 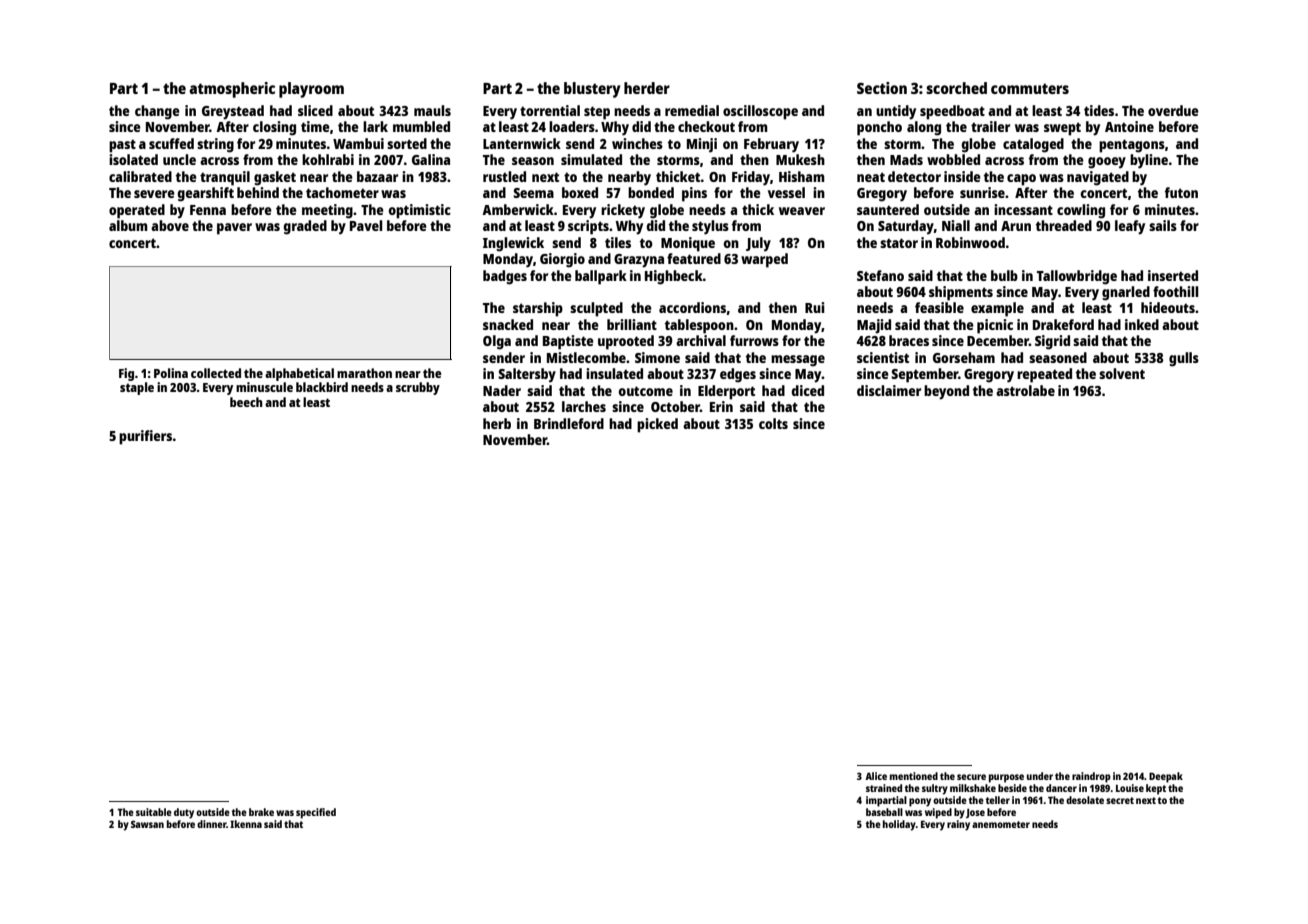 What do you see at coordinates (657, 425) in the image?
I see `picked` at bounding box center [657, 425].
